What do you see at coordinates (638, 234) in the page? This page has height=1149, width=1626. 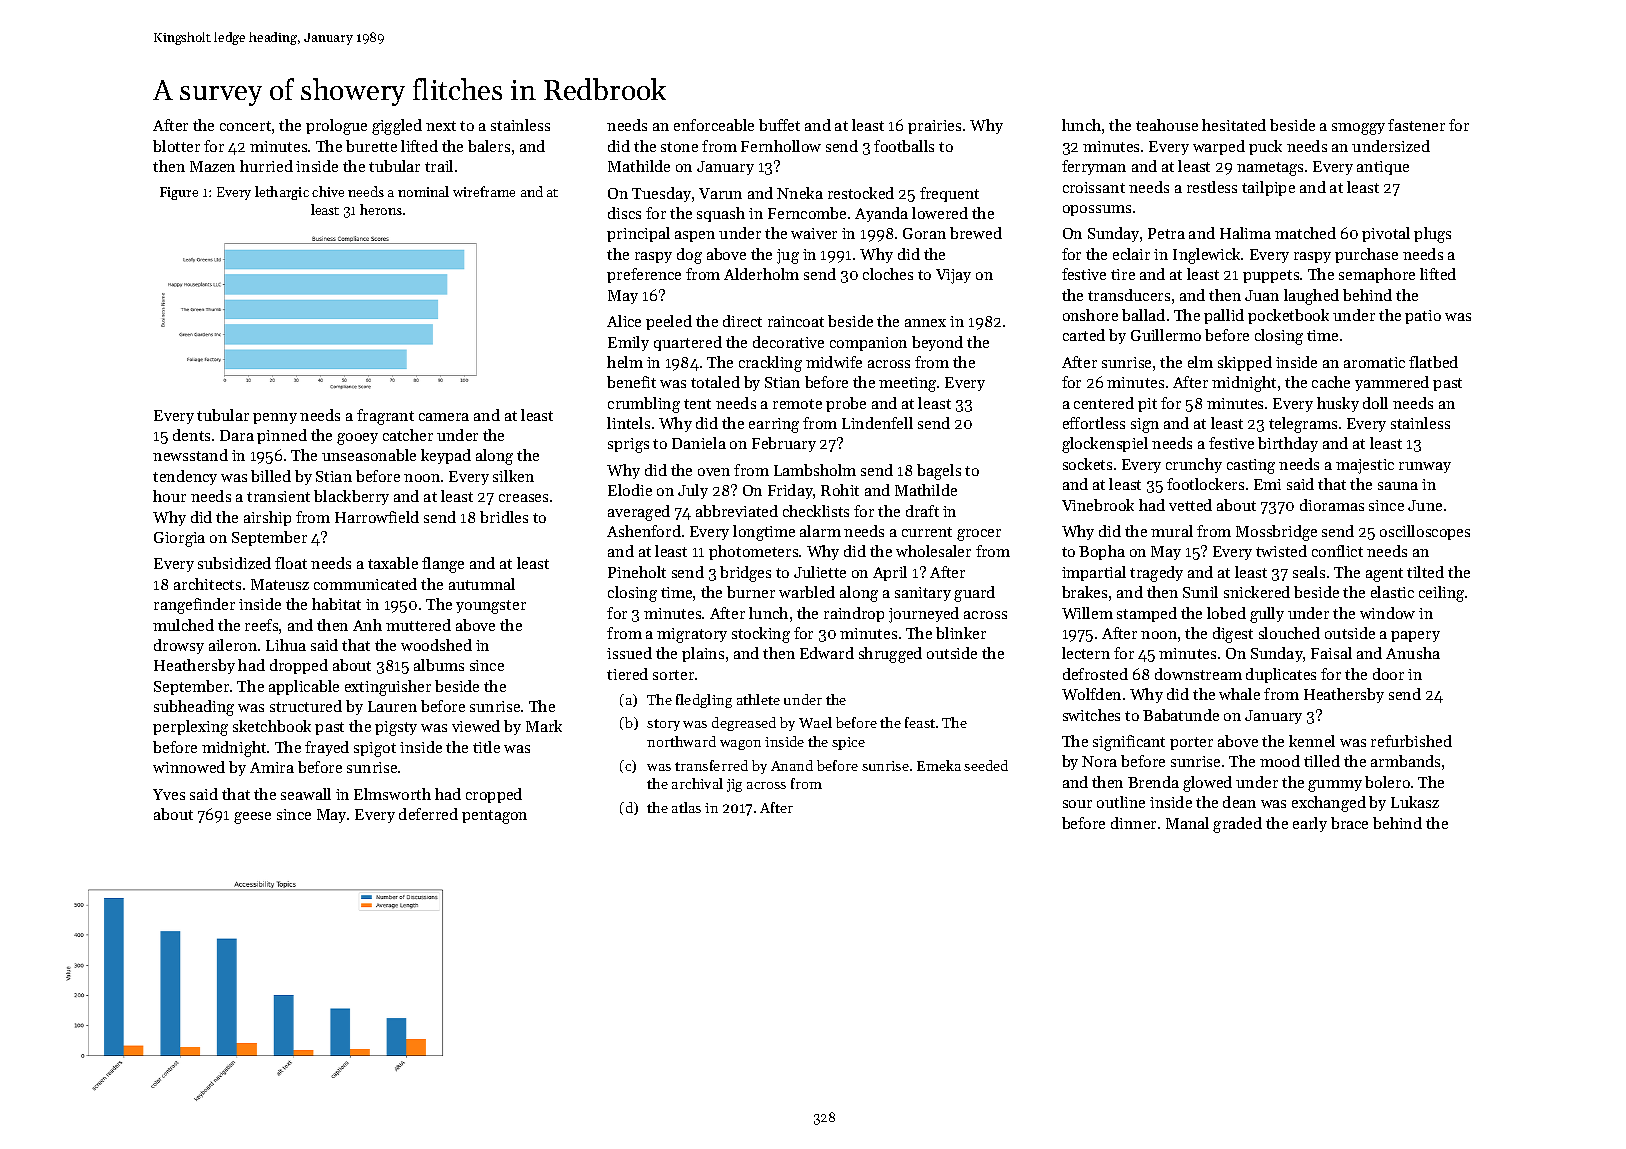 I see `principal` at bounding box center [638, 234].
